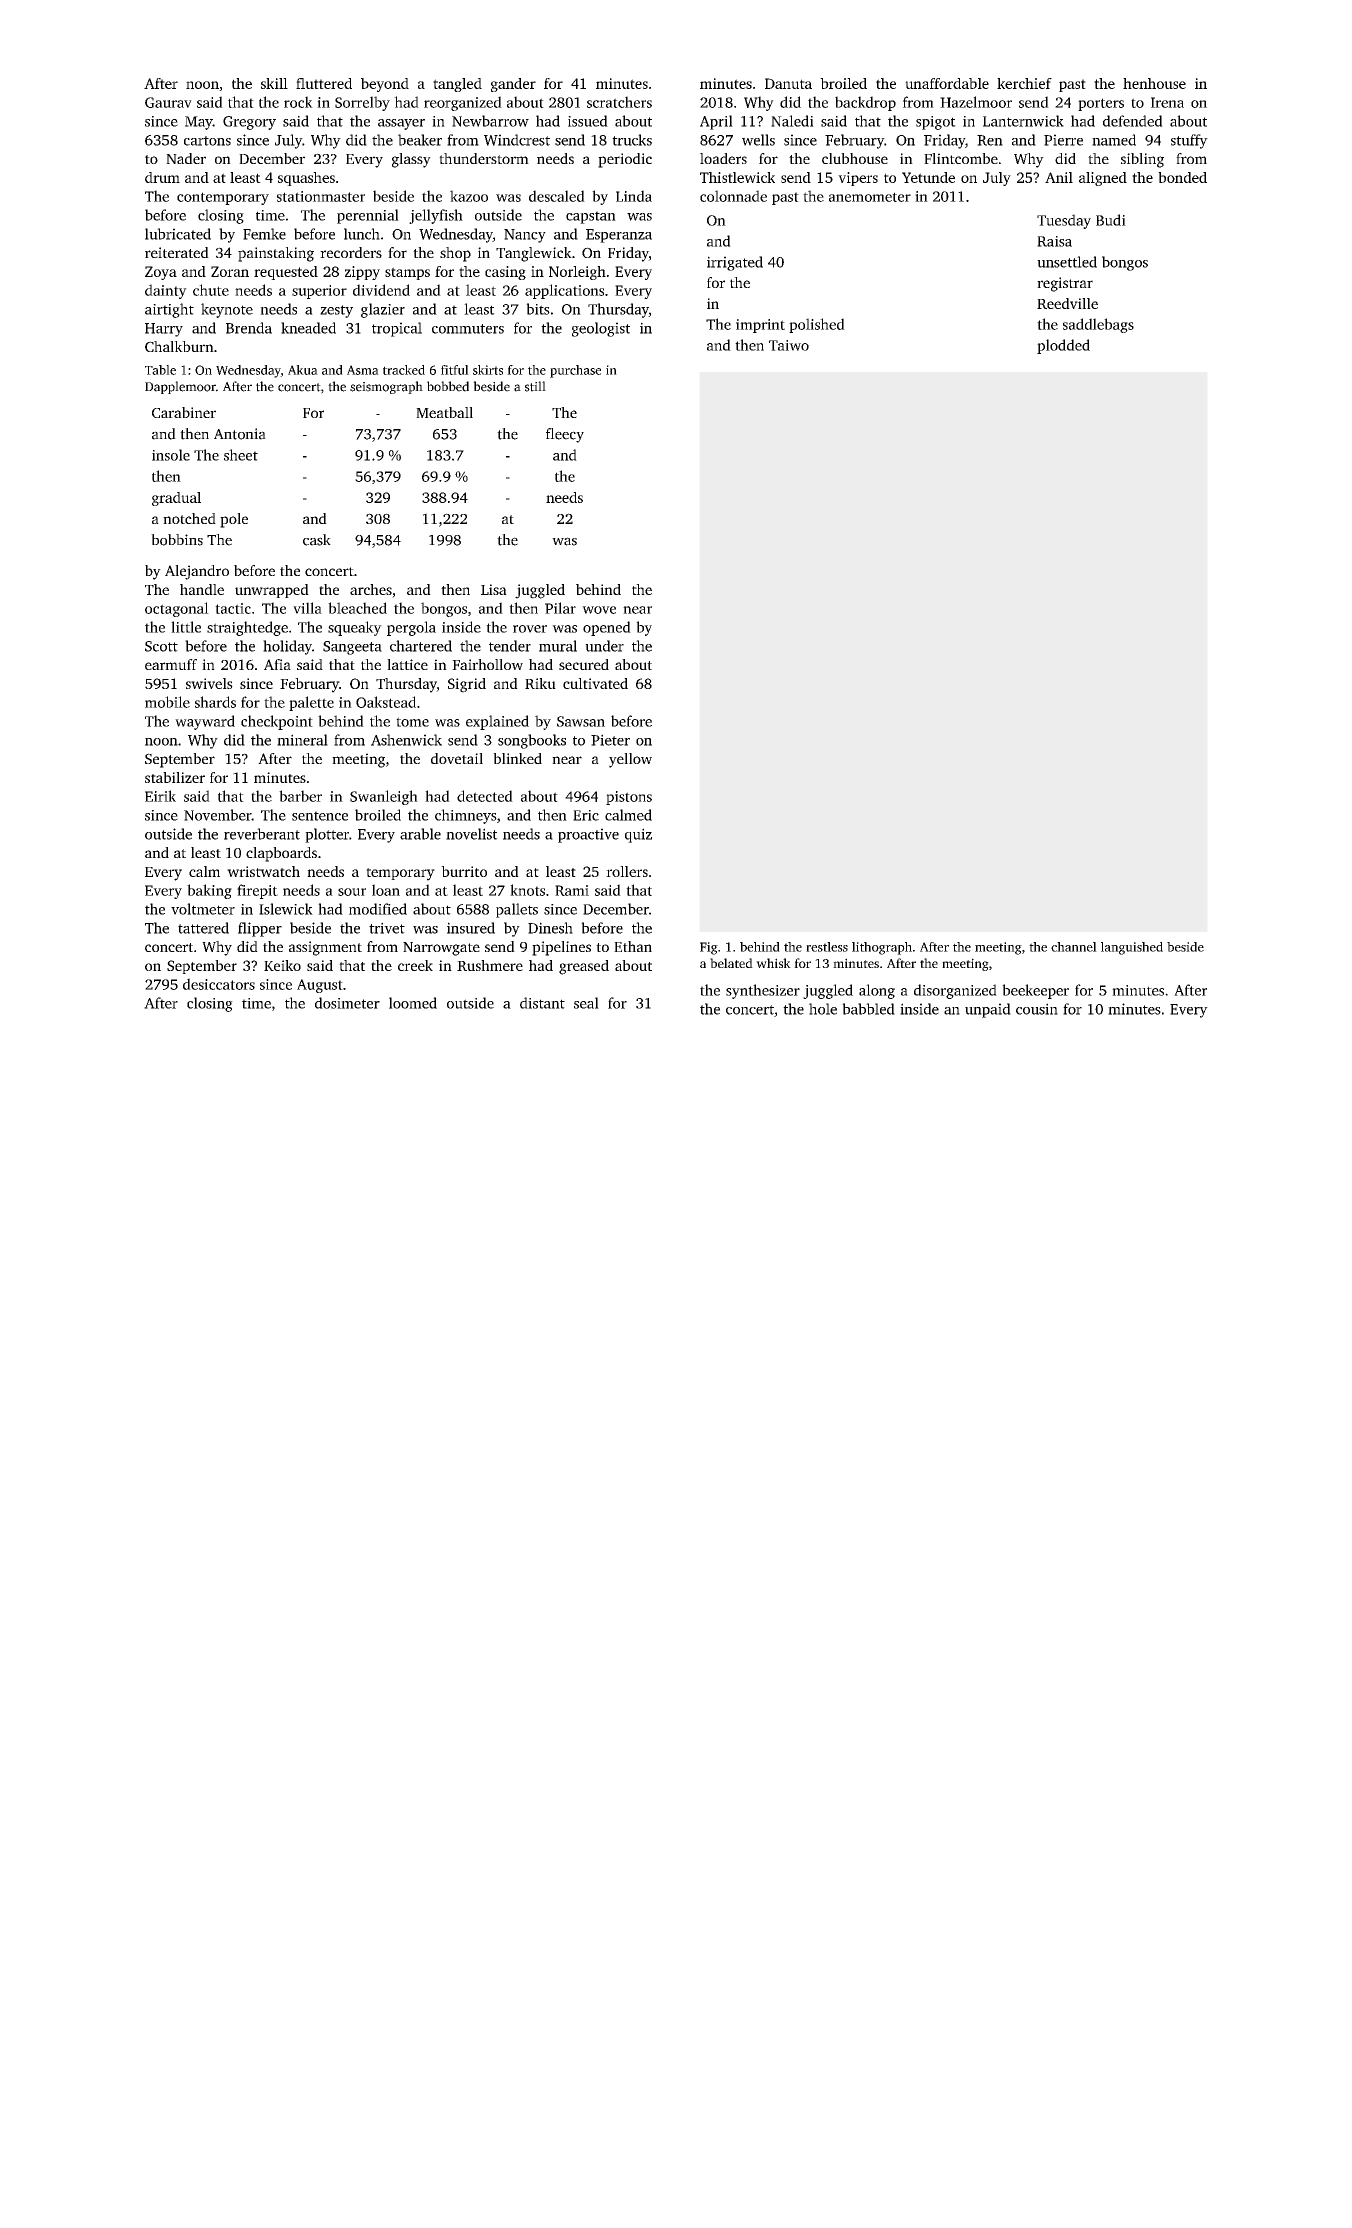 This document has width=1352, height=2228. Describe the element at coordinates (517, 758) in the document. I see `blinked` at that location.
